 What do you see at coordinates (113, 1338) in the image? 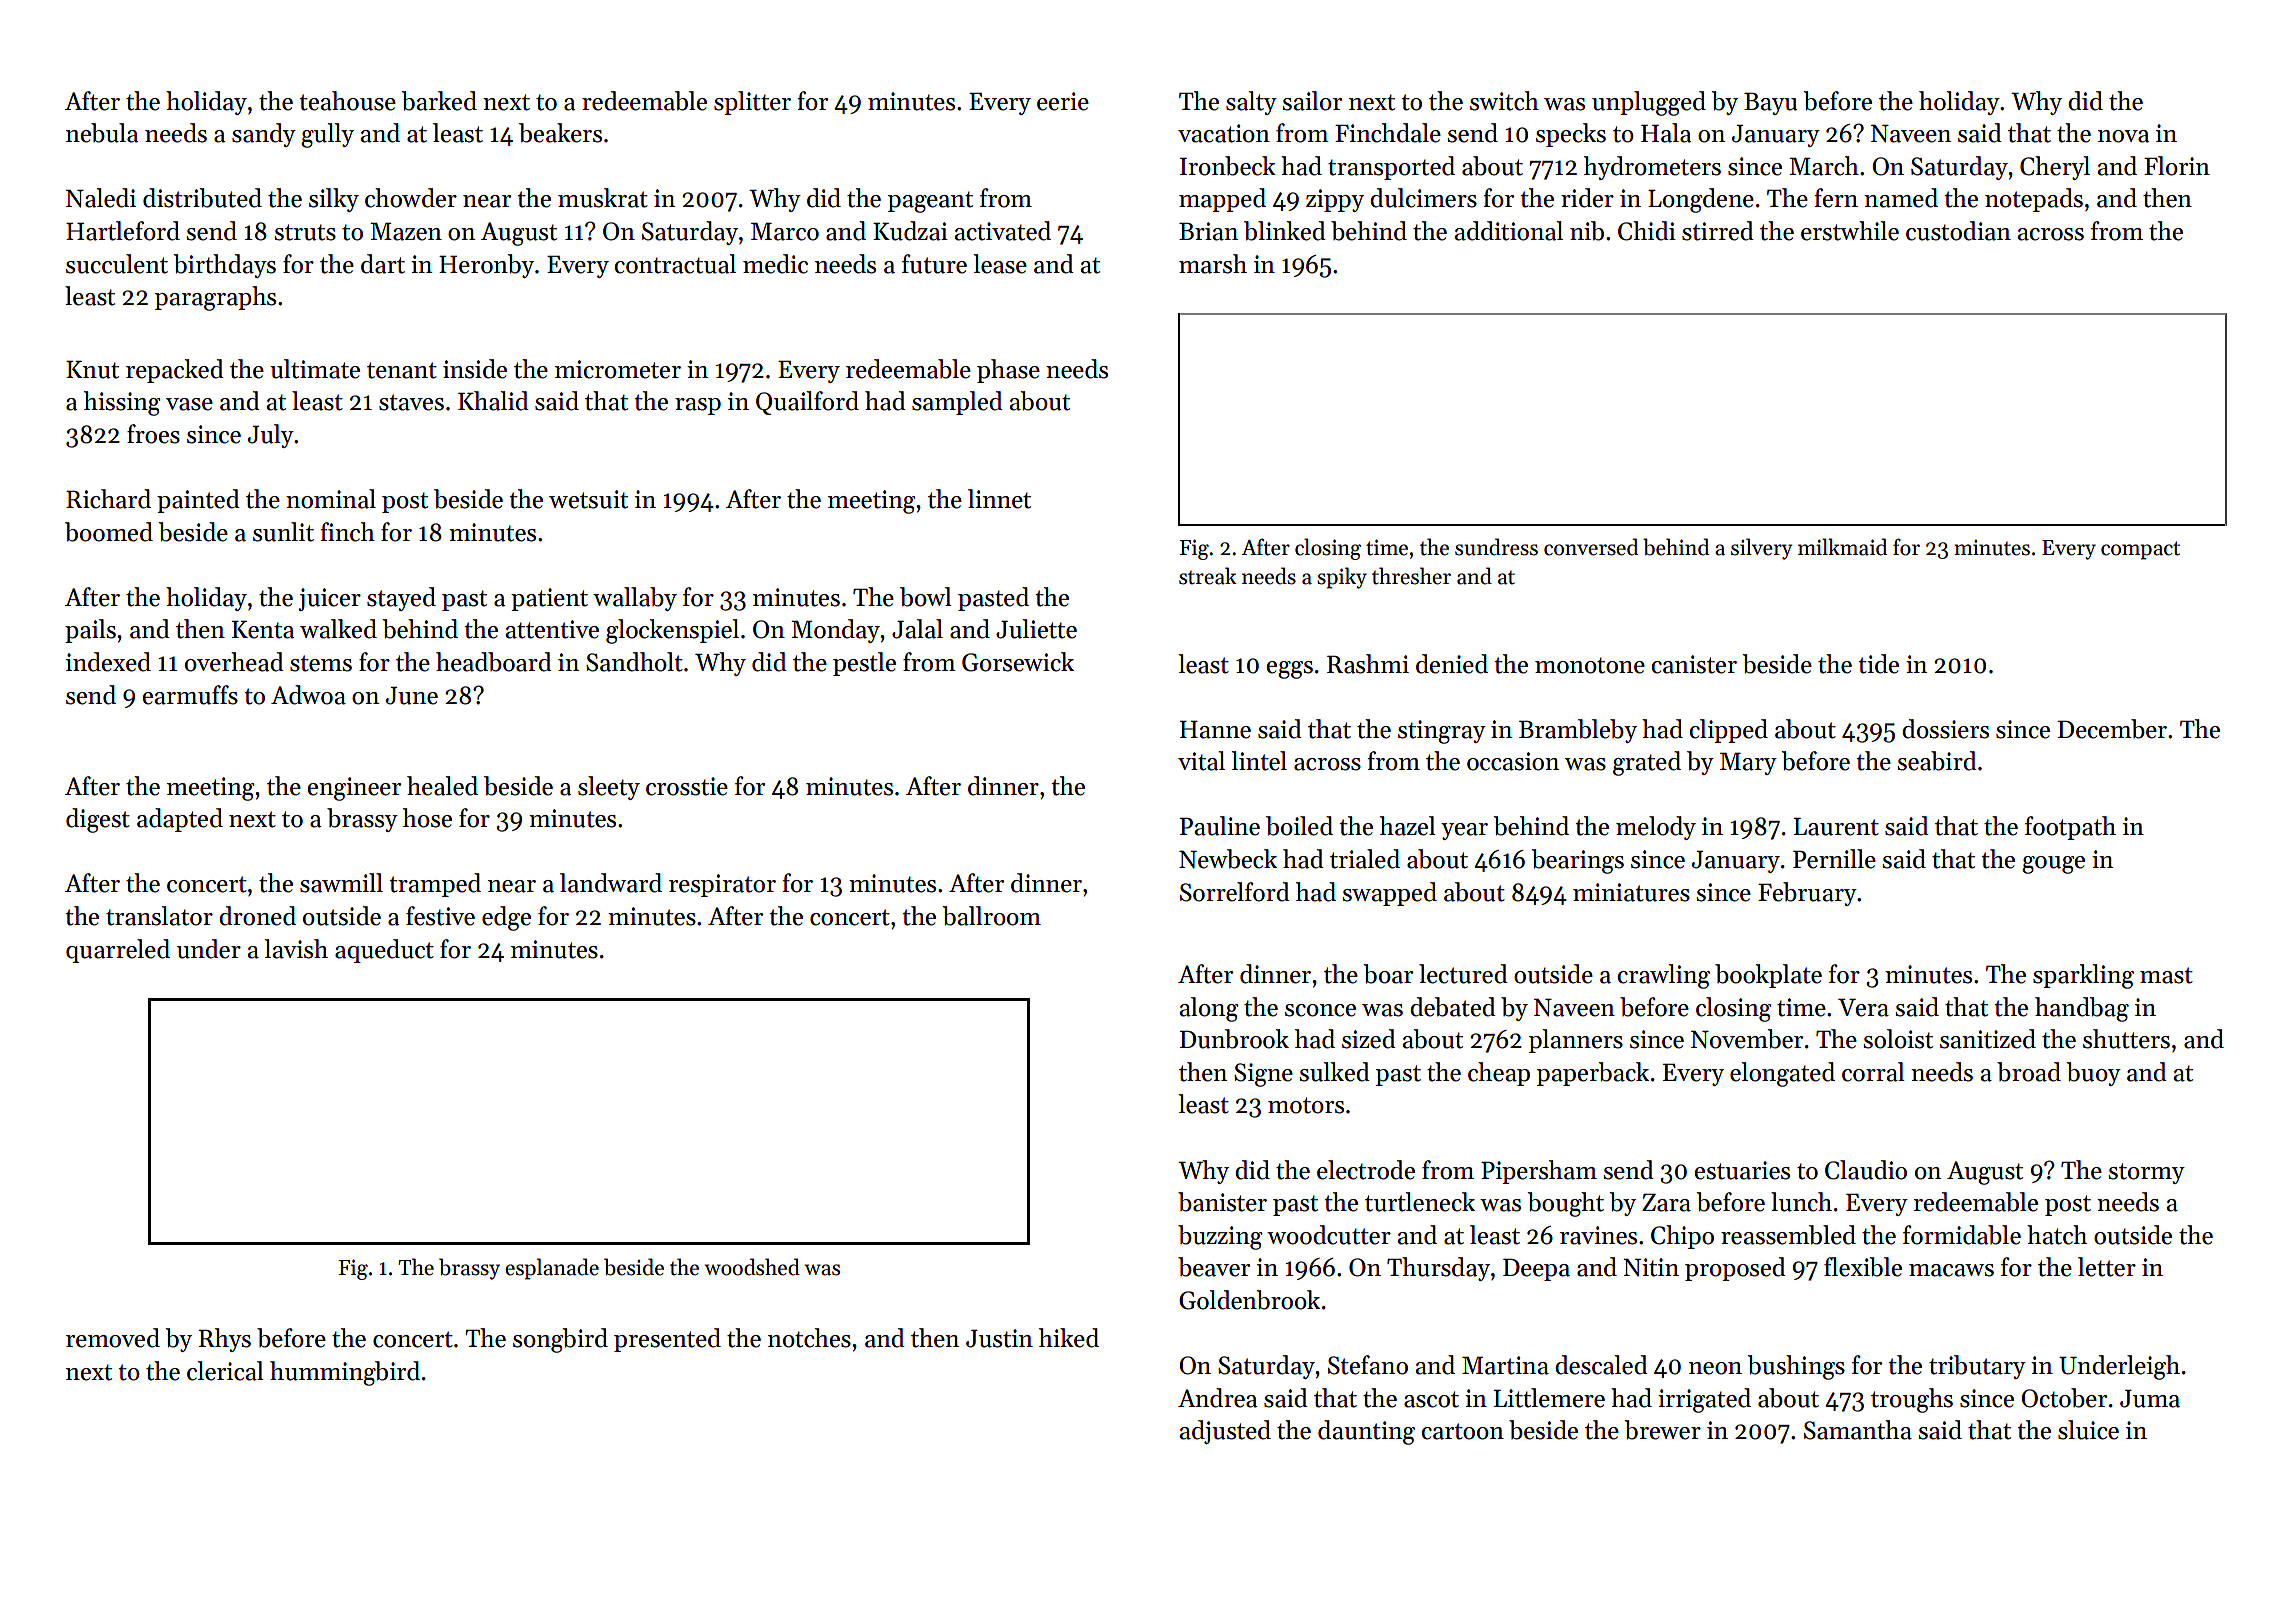
I see `removed` at bounding box center [113, 1338].
